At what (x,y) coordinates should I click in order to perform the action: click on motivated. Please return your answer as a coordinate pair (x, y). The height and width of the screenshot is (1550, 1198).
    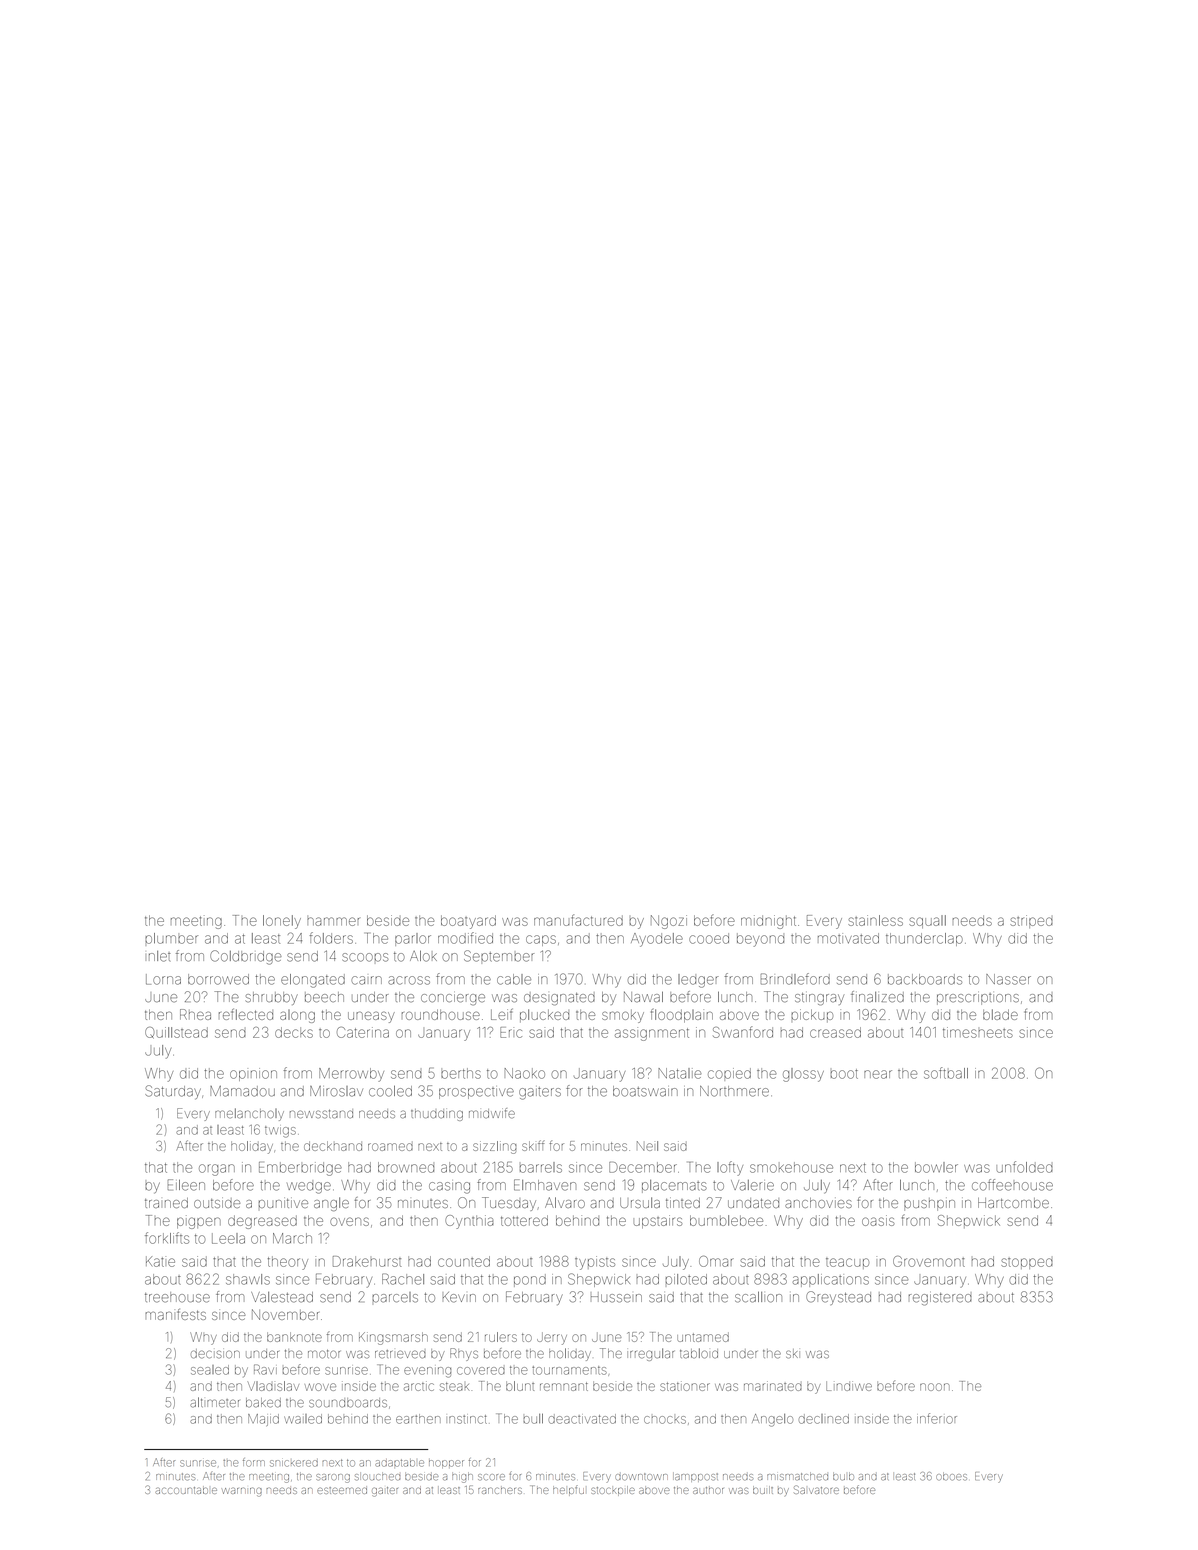
    Looking at the image, I should click on (848, 938).
